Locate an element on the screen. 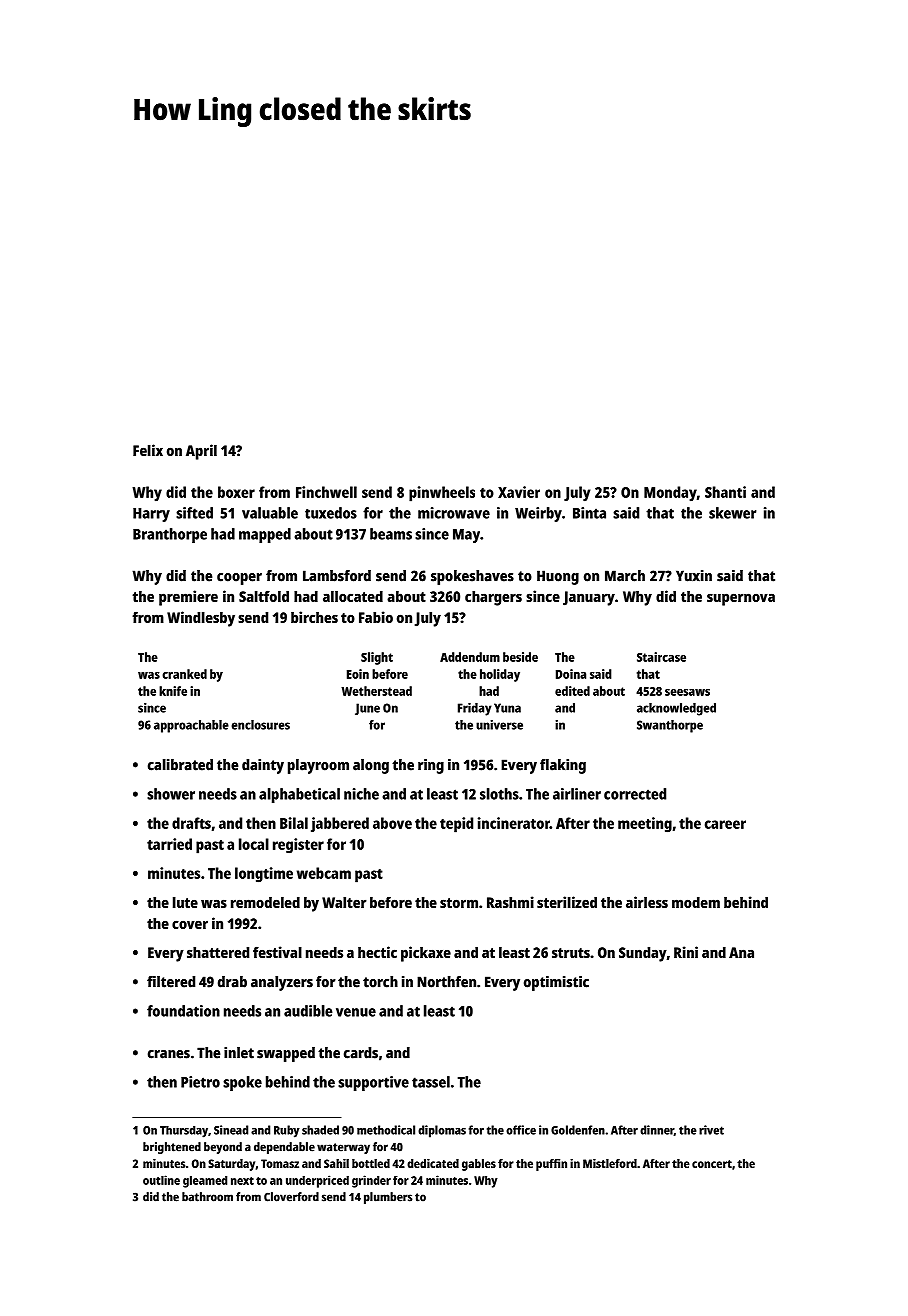 The width and height of the screenshot is (908, 1316). plumbers is located at coordinates (388, 1198).
